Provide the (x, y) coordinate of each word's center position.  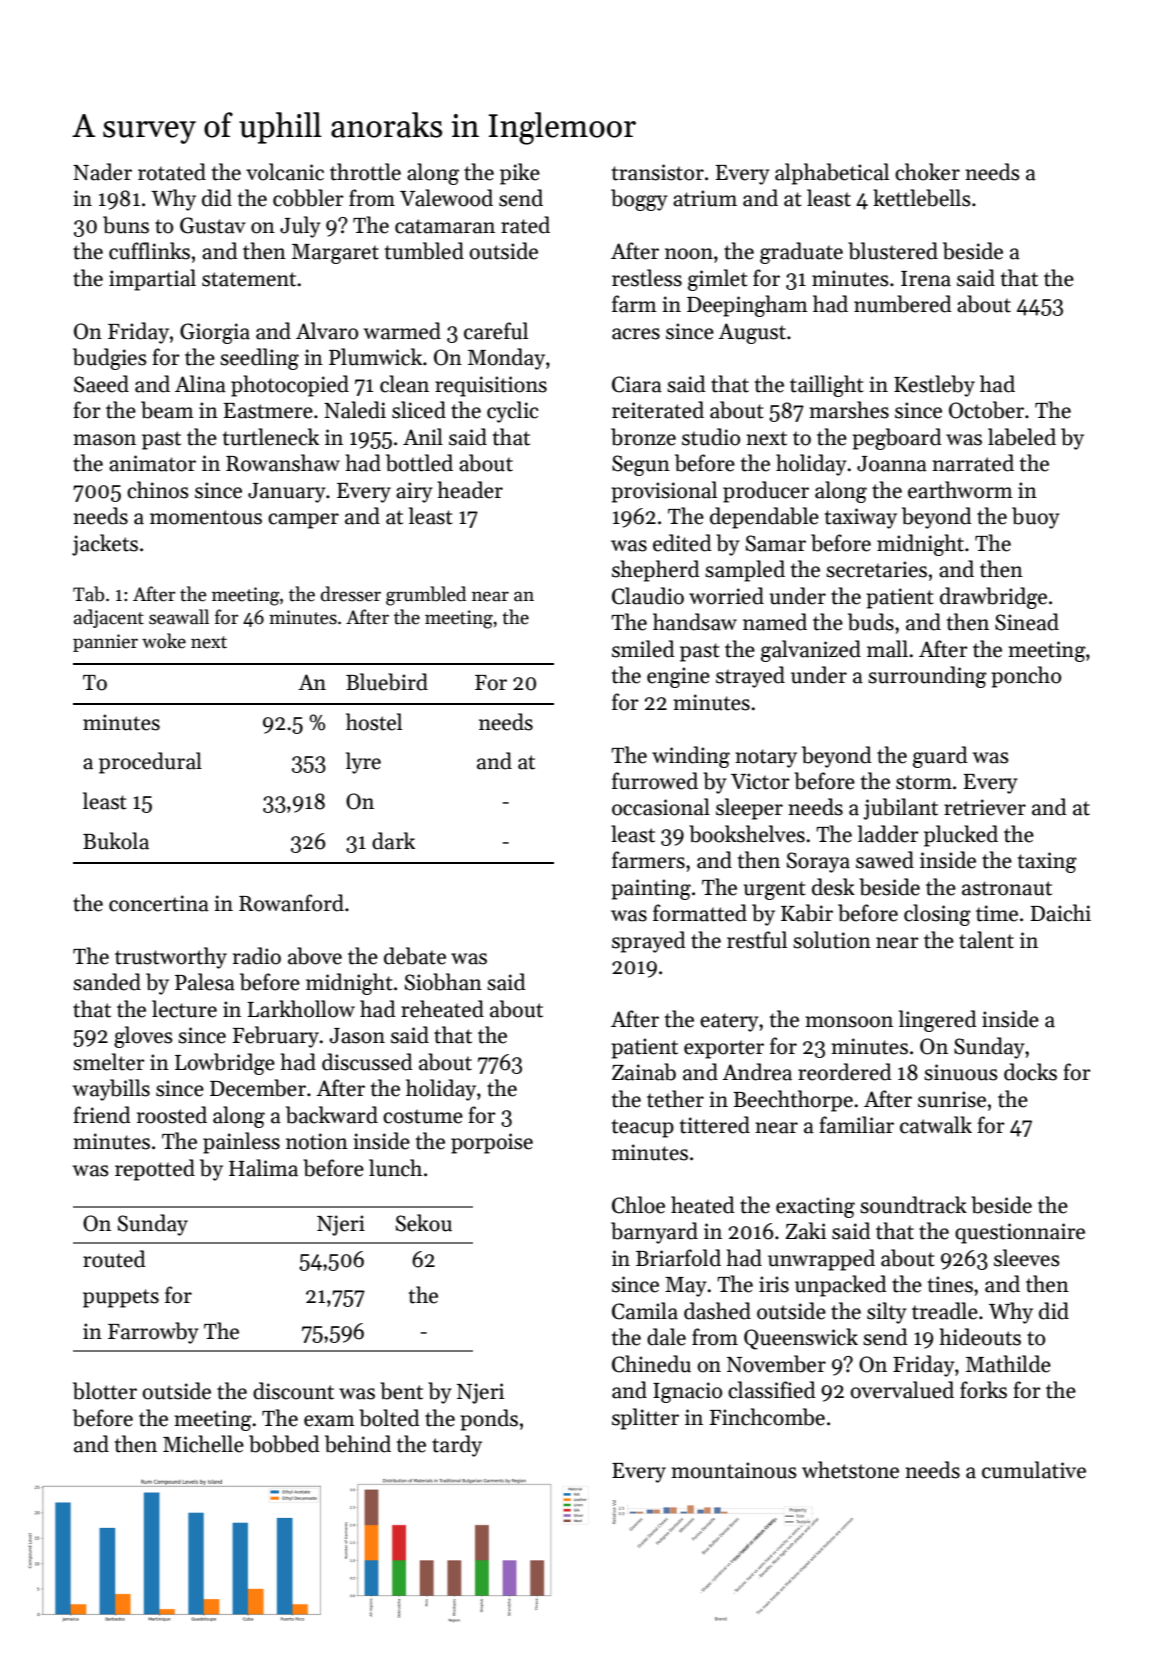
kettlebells (922, 198)
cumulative (1034, 1470)
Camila (645, 1311)
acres (636, 334)
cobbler (308, 198)
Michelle (203, 1444)
